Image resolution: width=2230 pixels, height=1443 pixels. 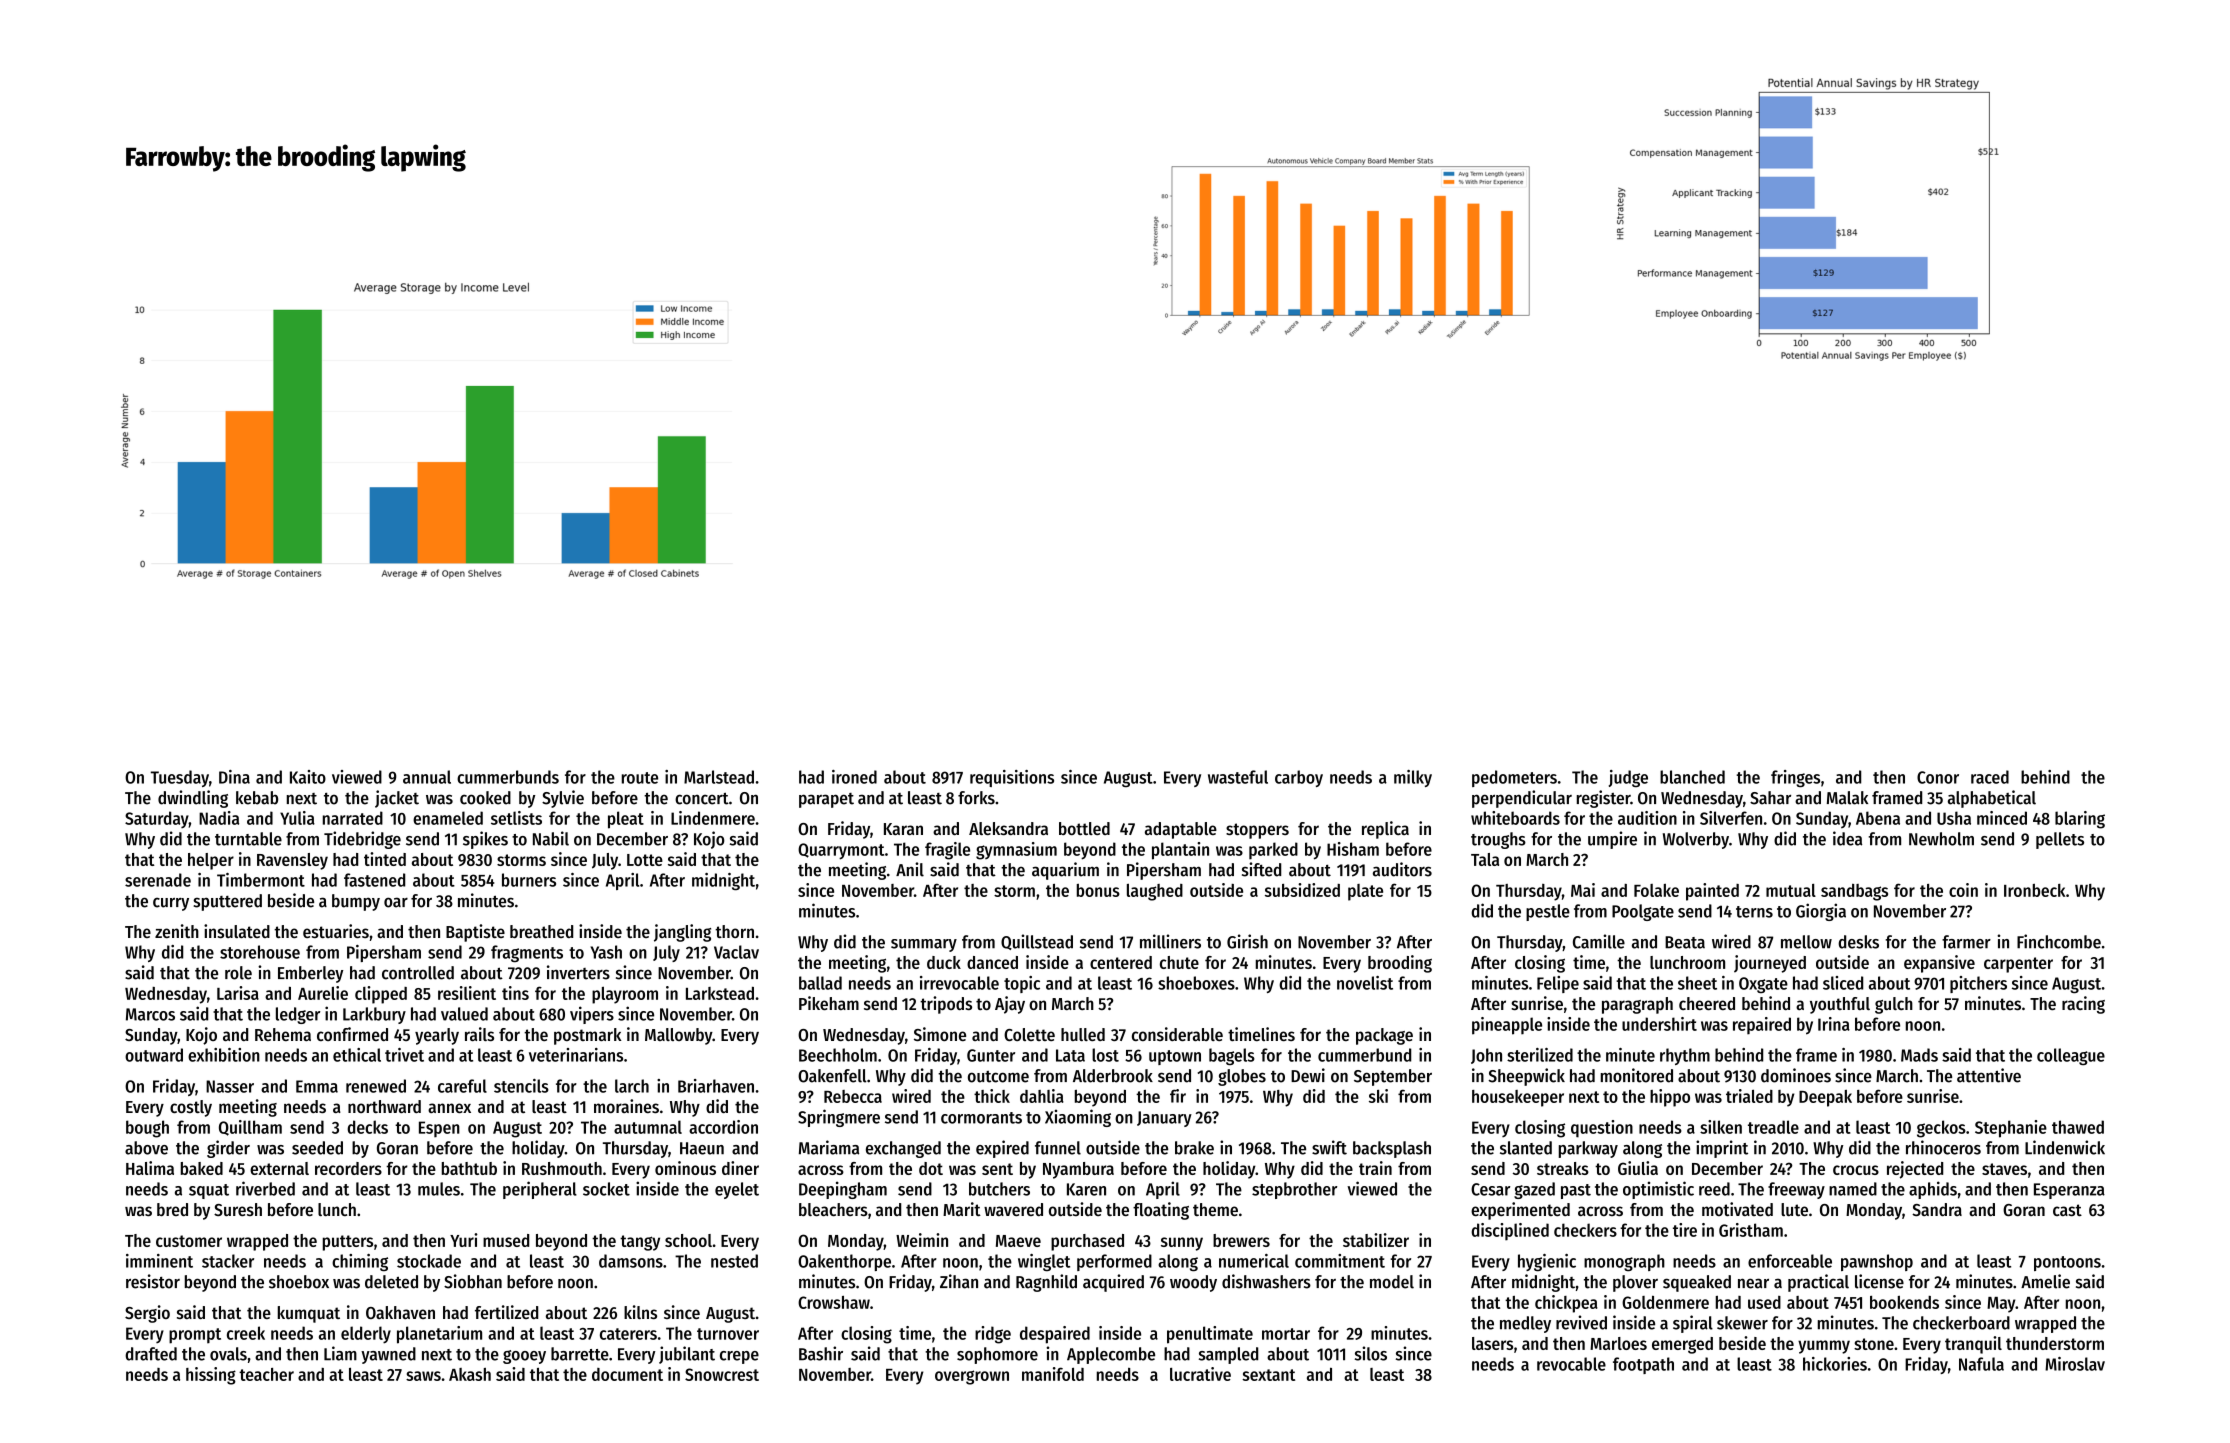 What do you see at coordinates (1385, 830) in the screenshot?
I see `replica` at bounding box center [1385, 830].
